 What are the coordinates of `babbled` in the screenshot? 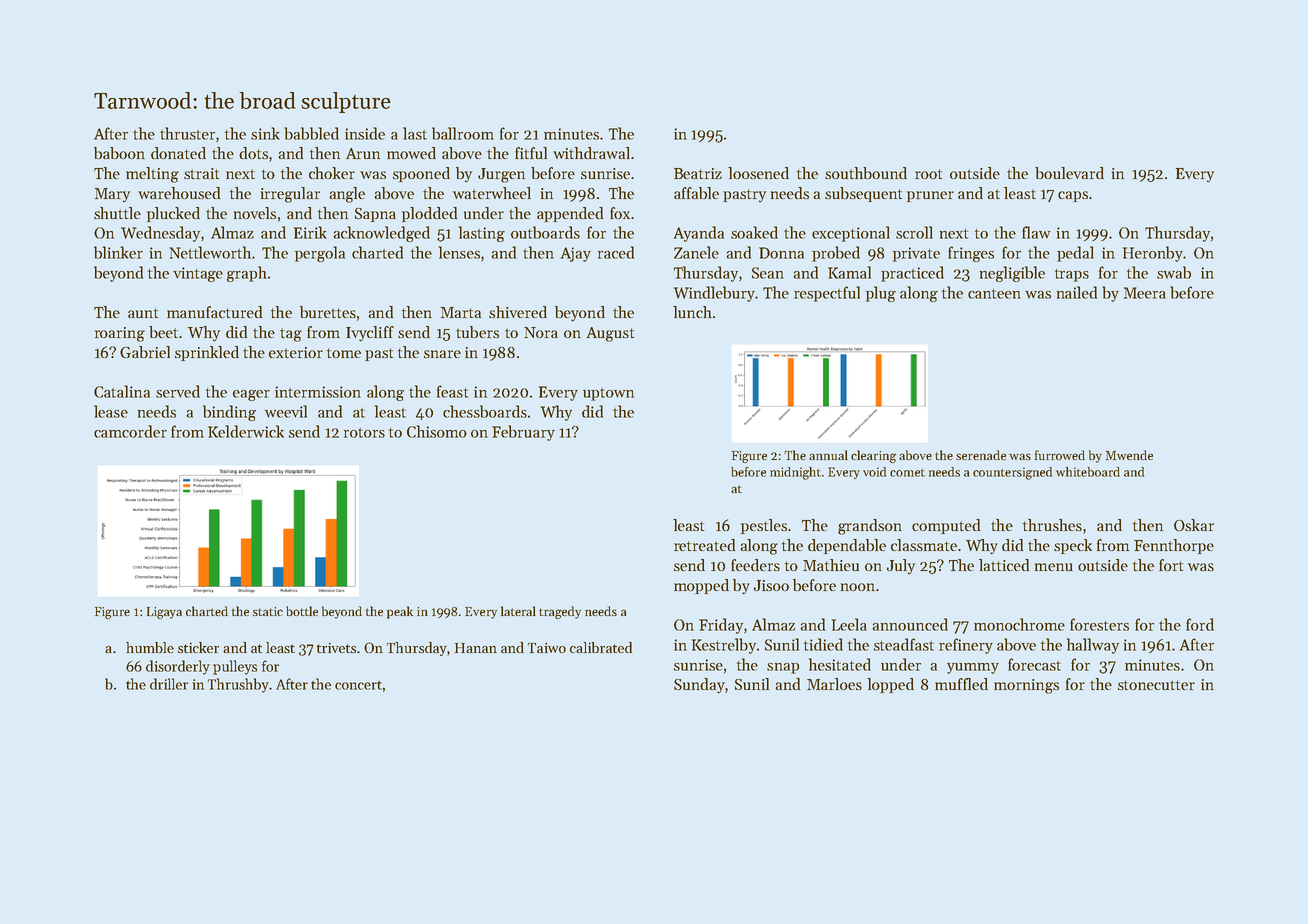 It's located at (311, 133).
